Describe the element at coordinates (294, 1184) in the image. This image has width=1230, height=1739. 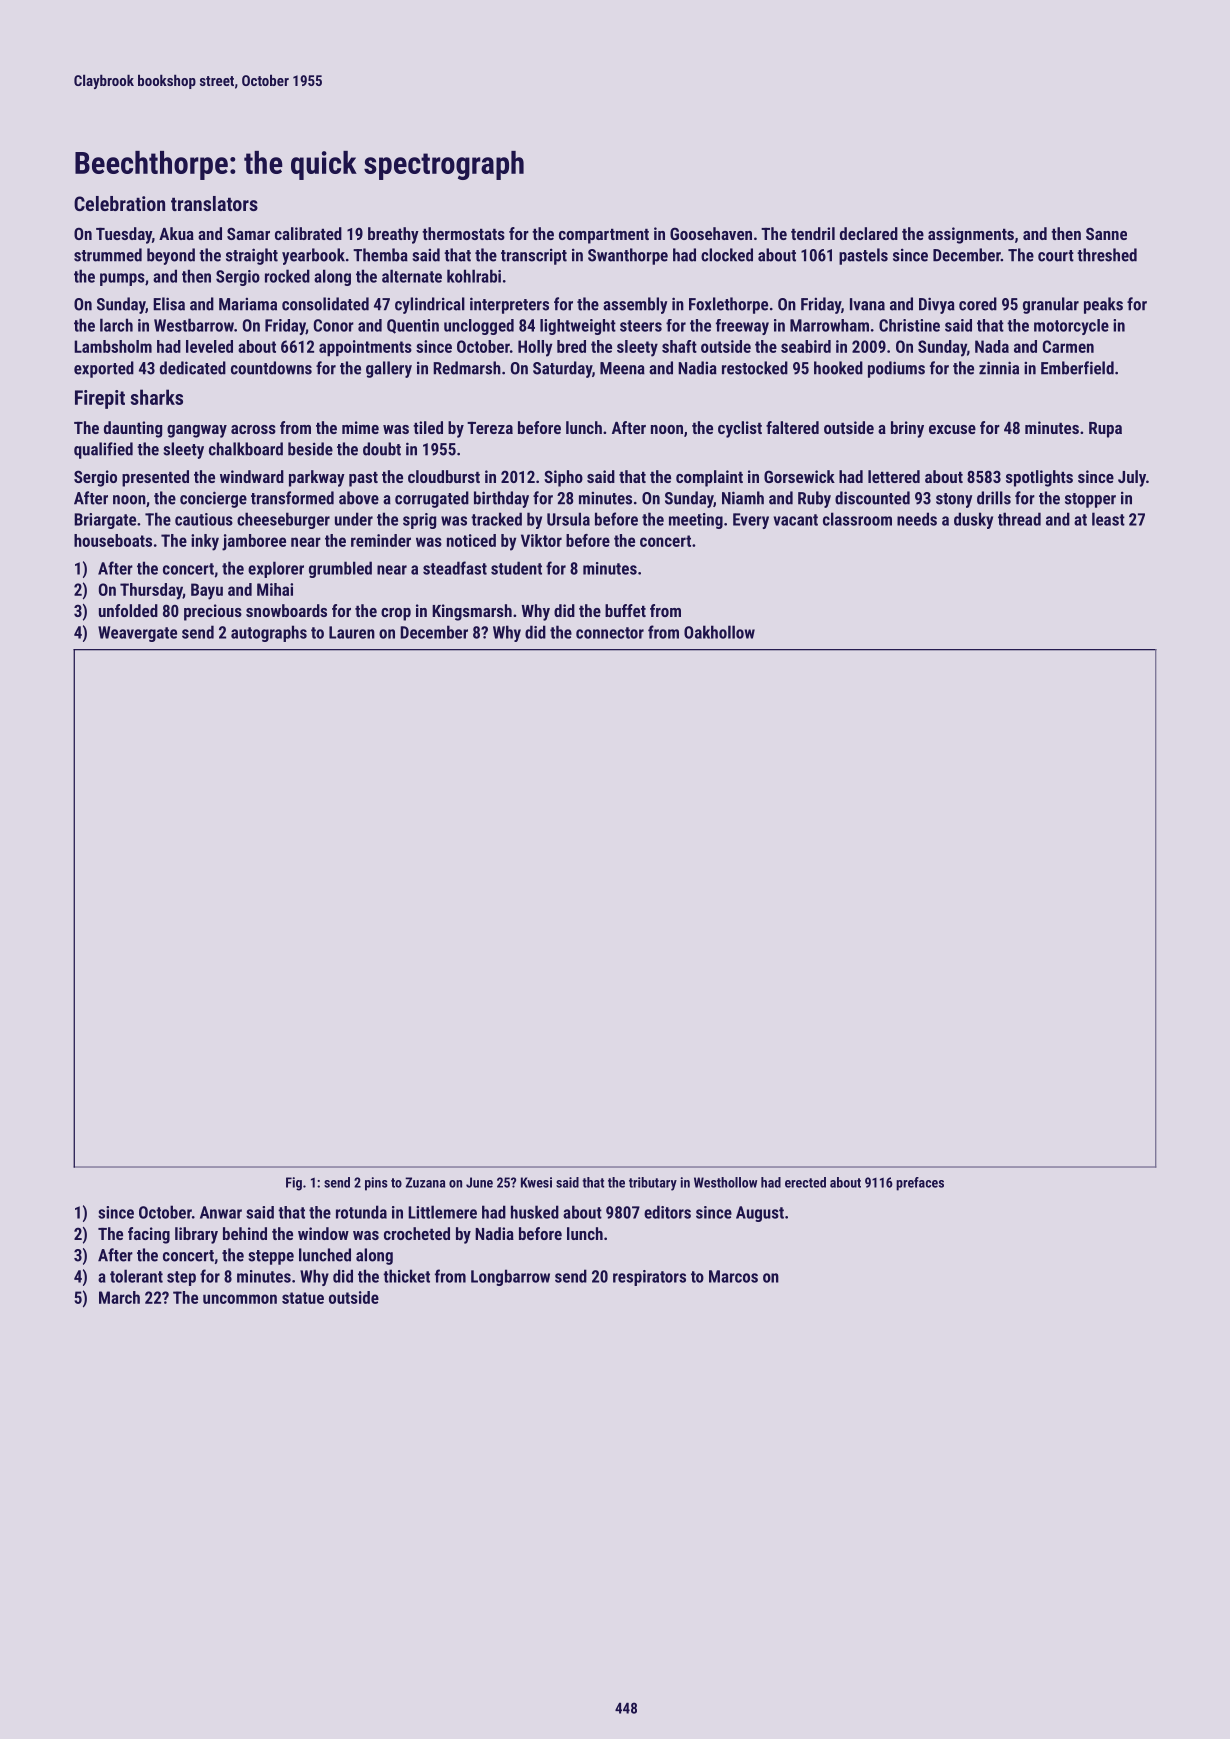
I see `Fig` at that location.
